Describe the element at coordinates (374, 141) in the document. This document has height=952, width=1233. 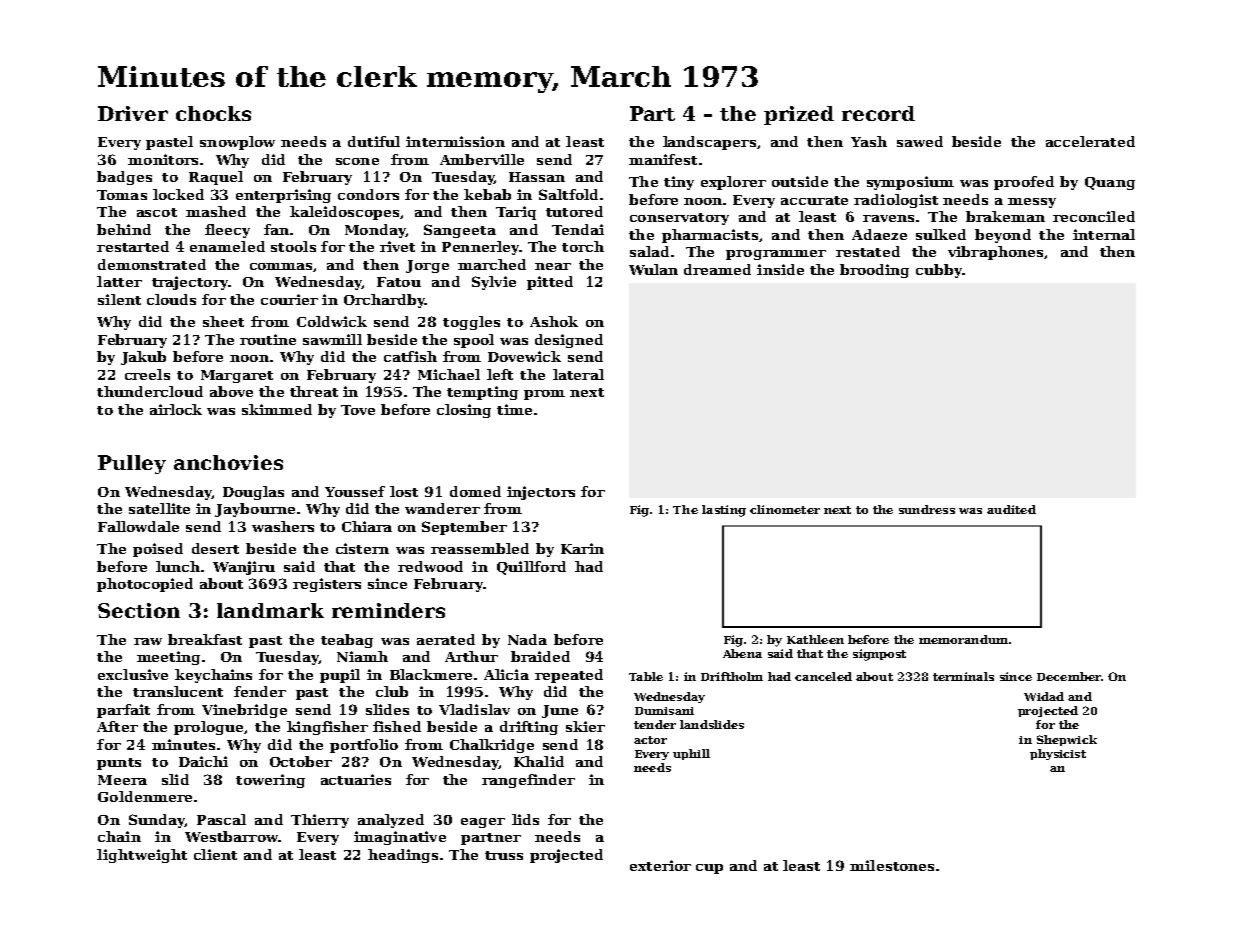
I see `dutiful` at that location.
